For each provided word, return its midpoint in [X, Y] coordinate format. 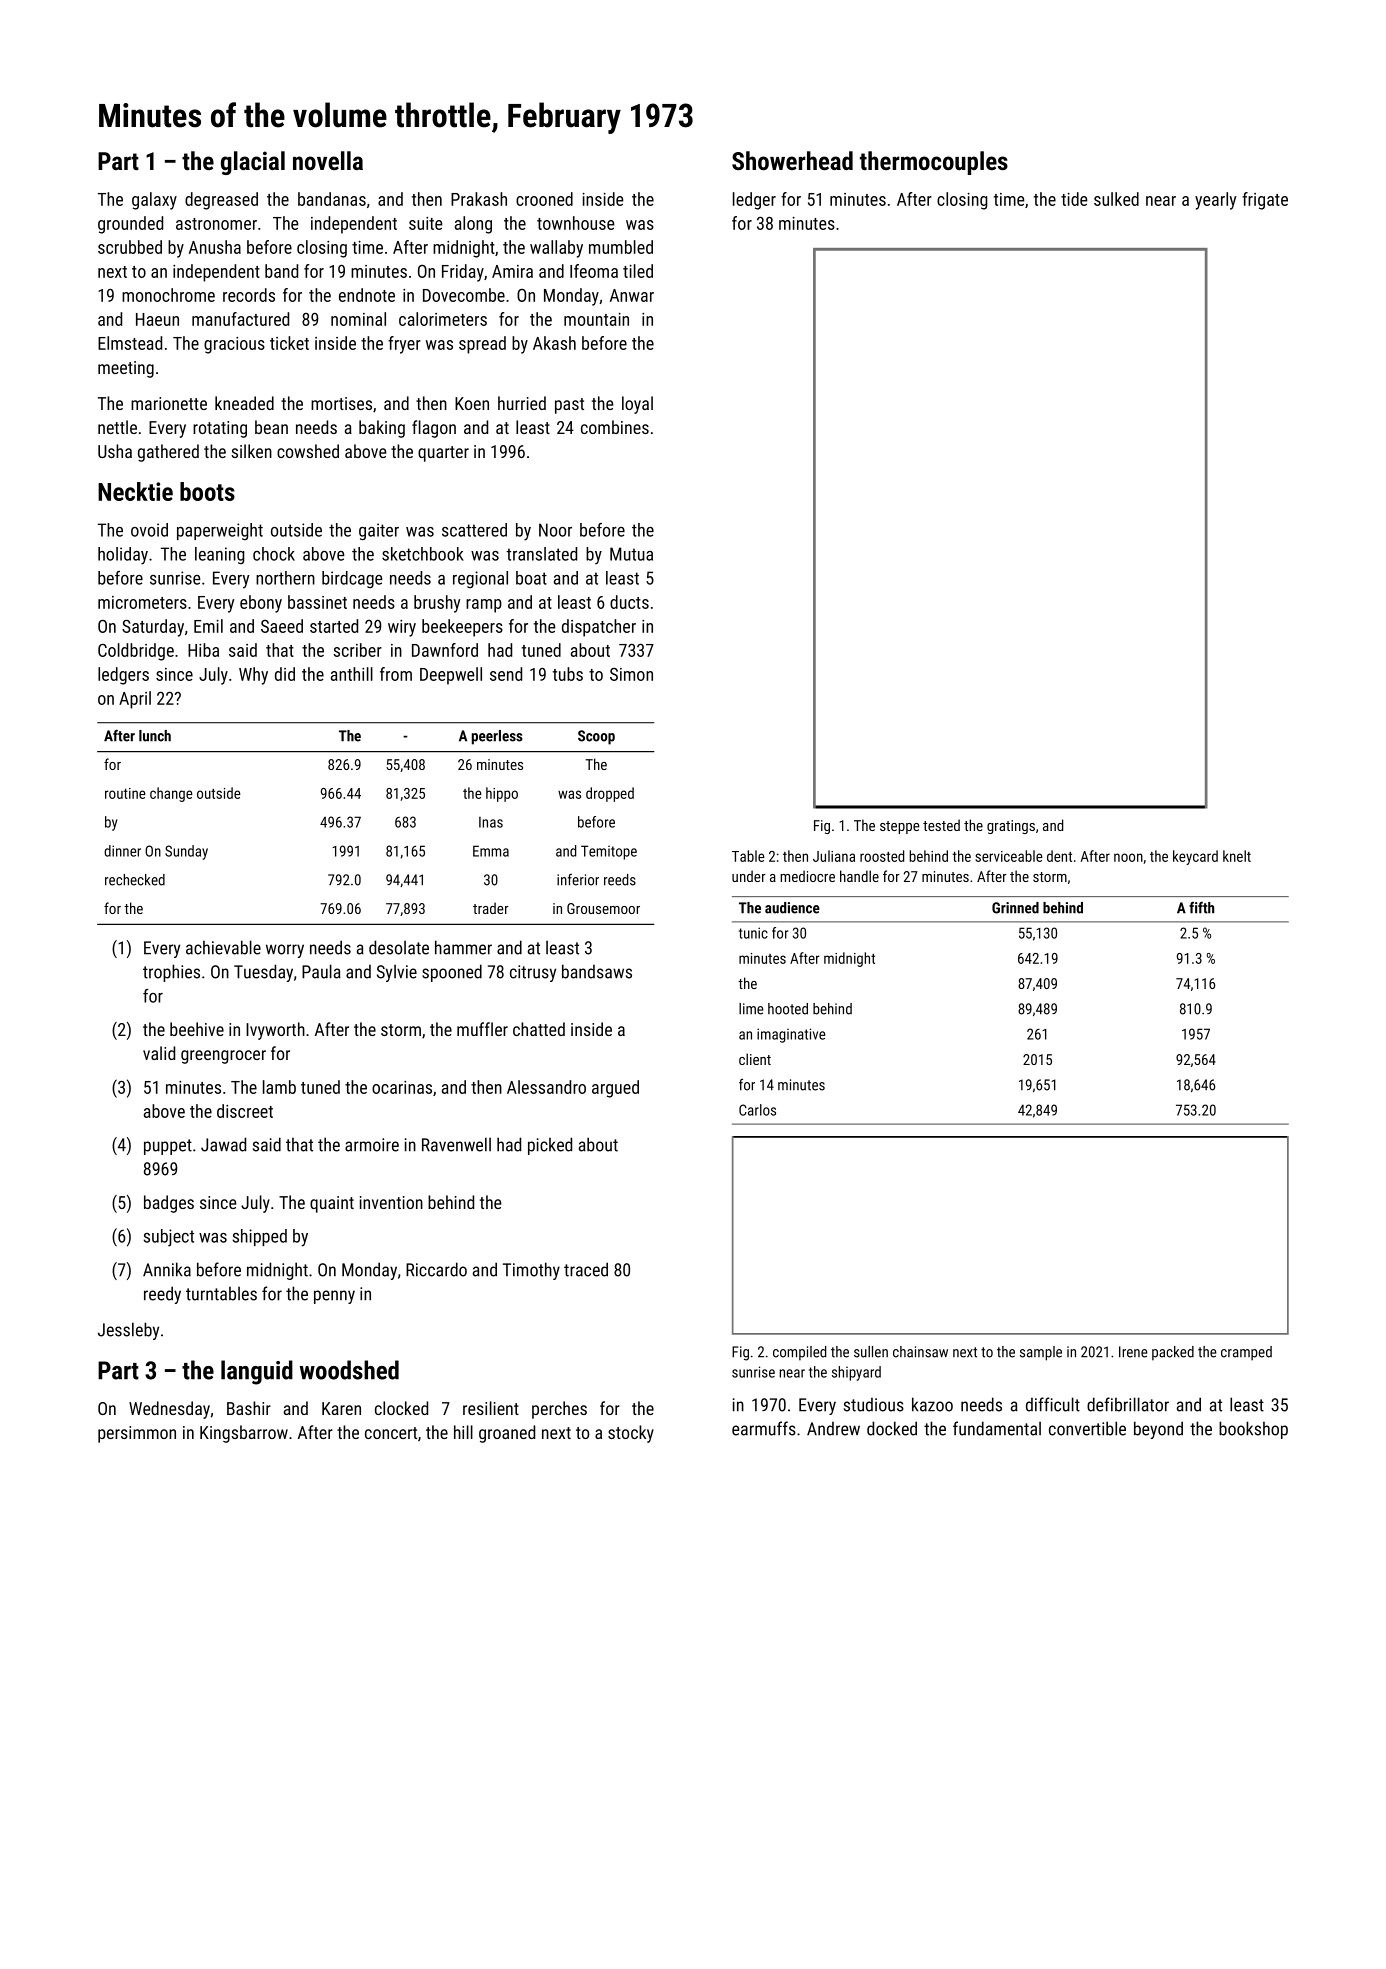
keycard [1195, 857]
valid [159, 1053]
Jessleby [128, 1331]
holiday [123, 556]
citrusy [533, 973]
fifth [1201, 907]
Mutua [631, 554]
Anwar [632, 295]
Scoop [596, 737]
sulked [1116, 199]
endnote [367, 295]
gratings [1011, 827]
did [285, 674]
